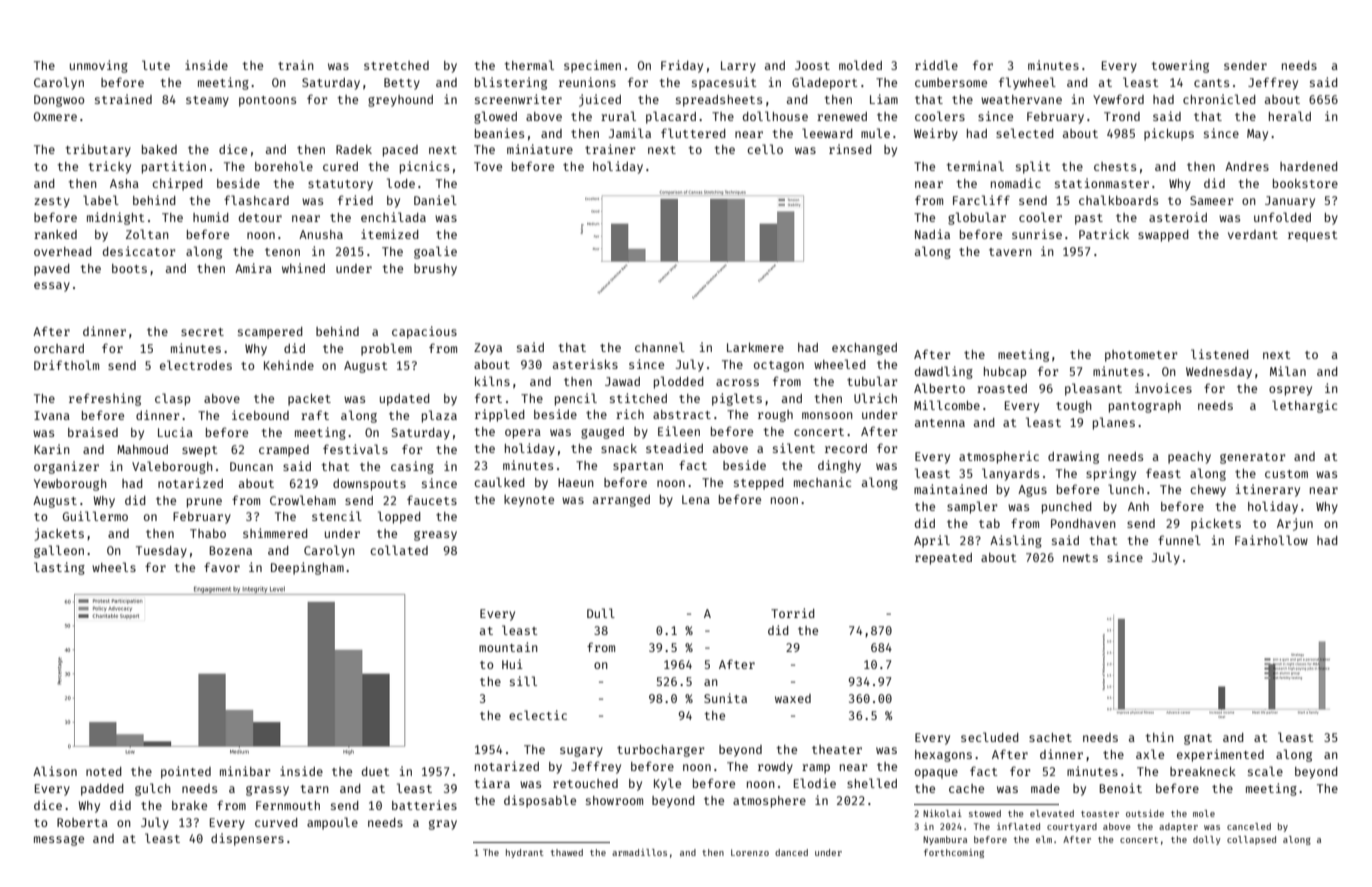  What do you see at coordinates (1163, 473) in the page?
I see `feast` at bounding box center [1163, 473].
